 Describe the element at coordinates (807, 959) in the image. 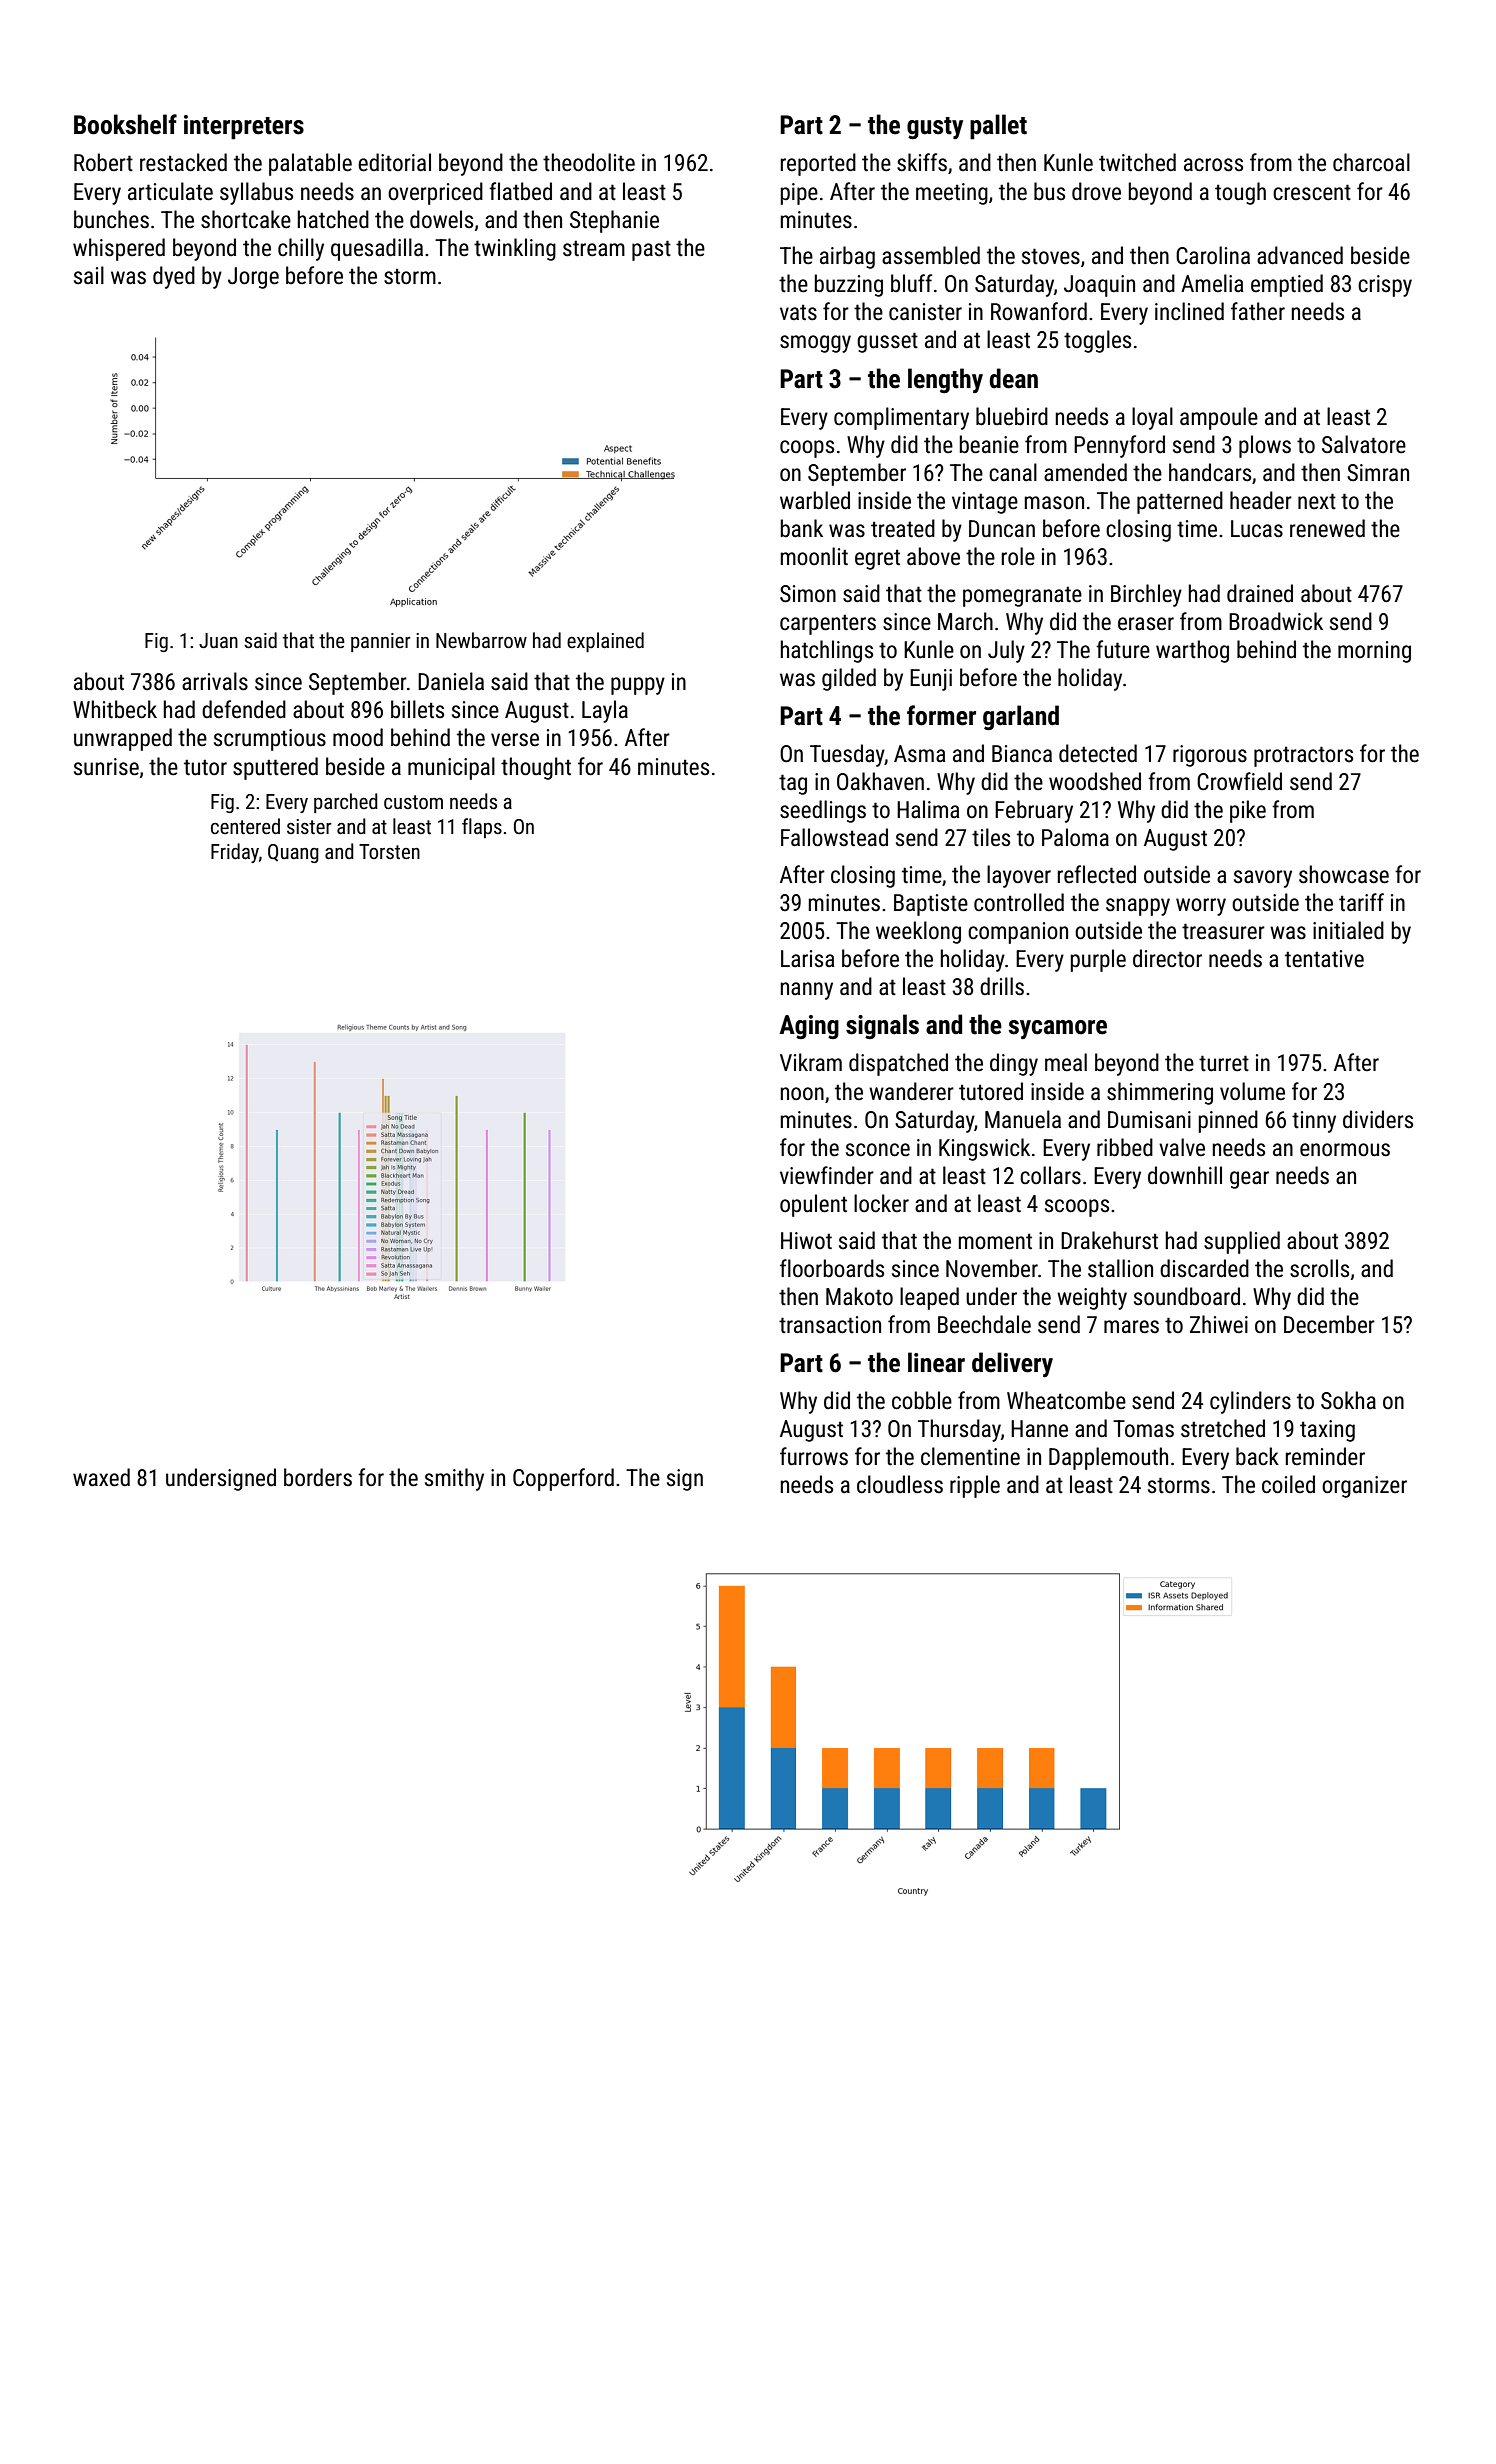

I see `Larisa` at that location.
